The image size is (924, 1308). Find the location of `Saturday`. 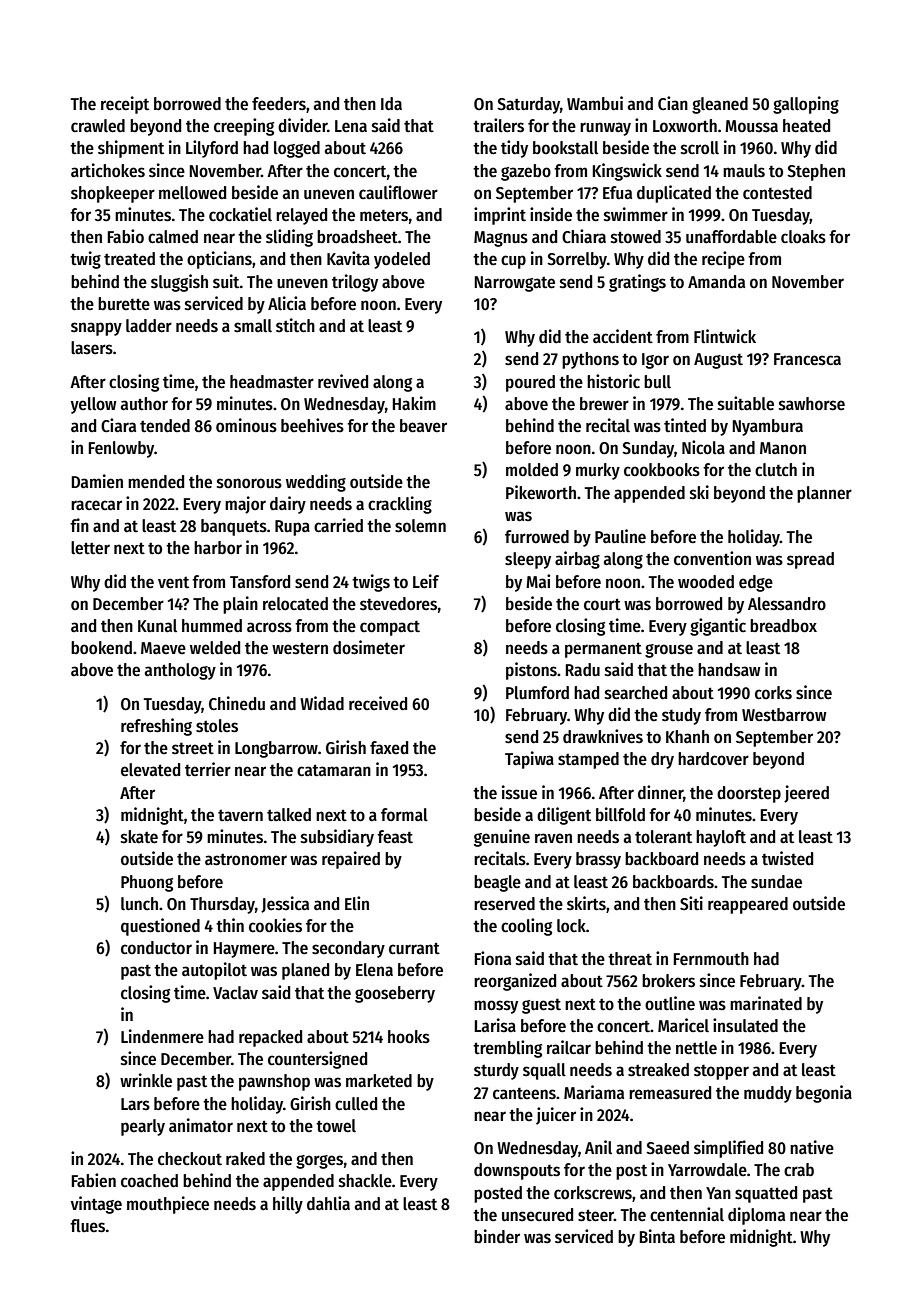

Saturday is located at coordinates (528, 105).
